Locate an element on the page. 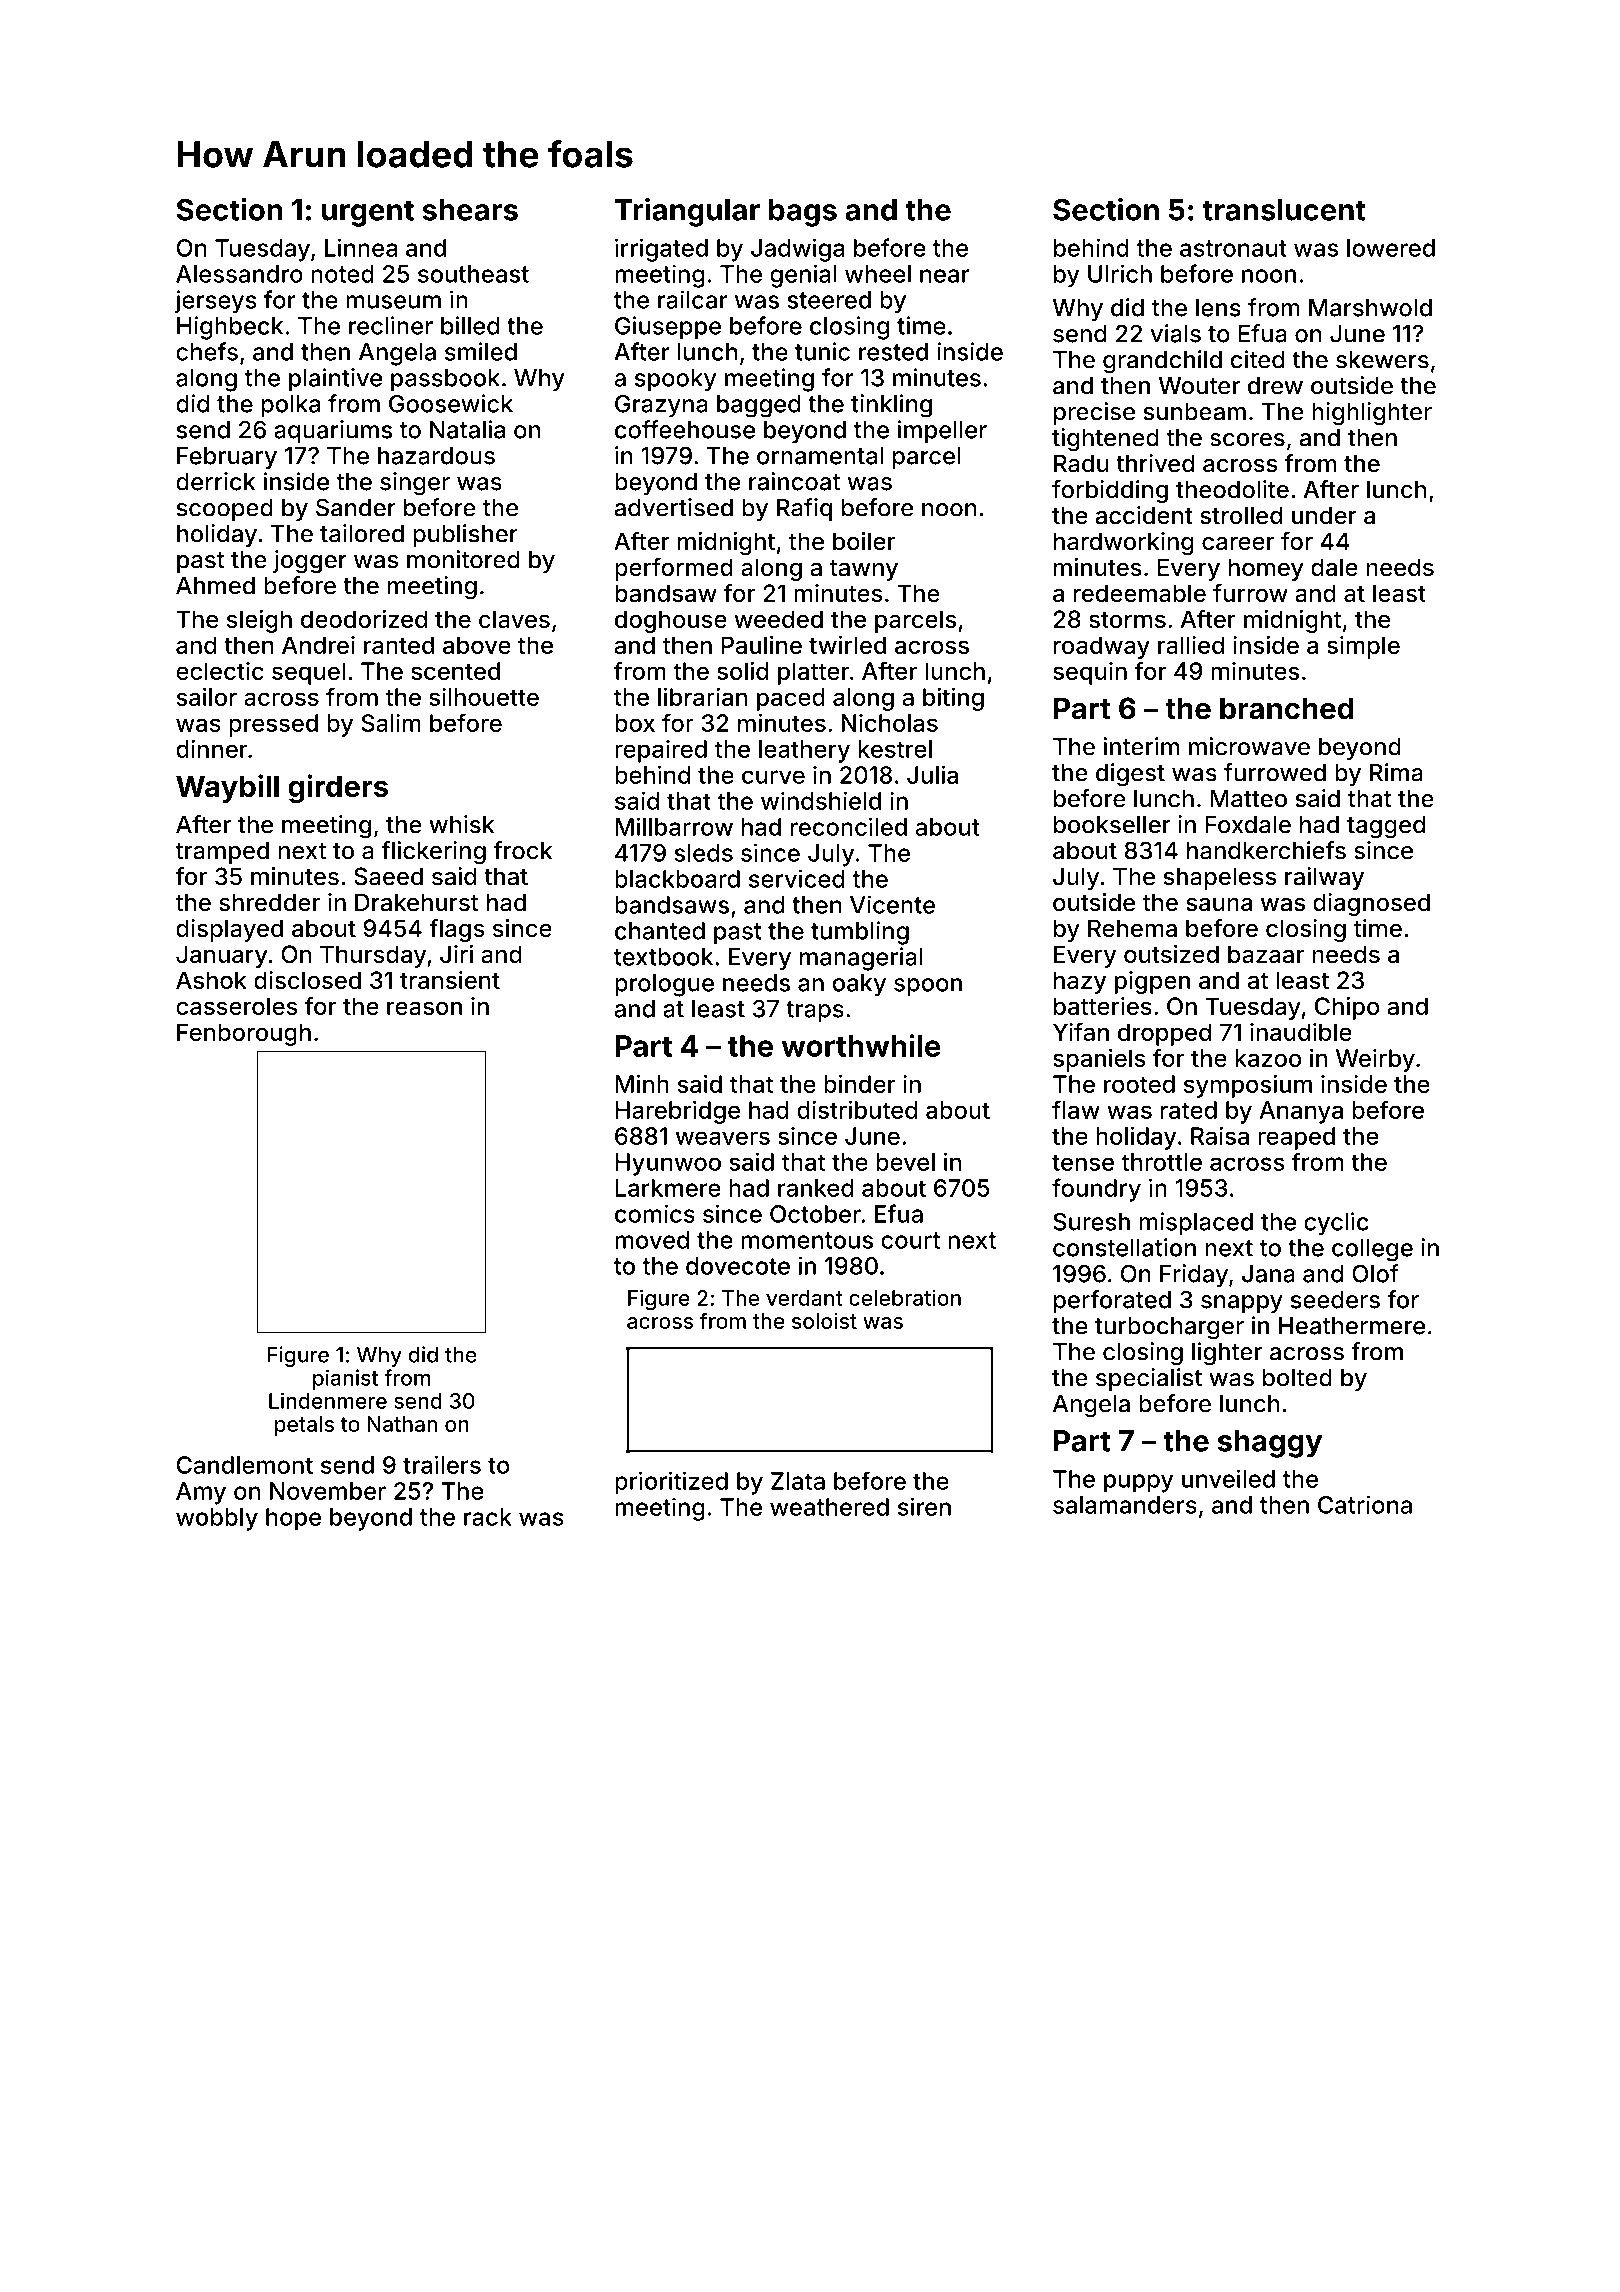  under is located at coordinates (1324, 515).
